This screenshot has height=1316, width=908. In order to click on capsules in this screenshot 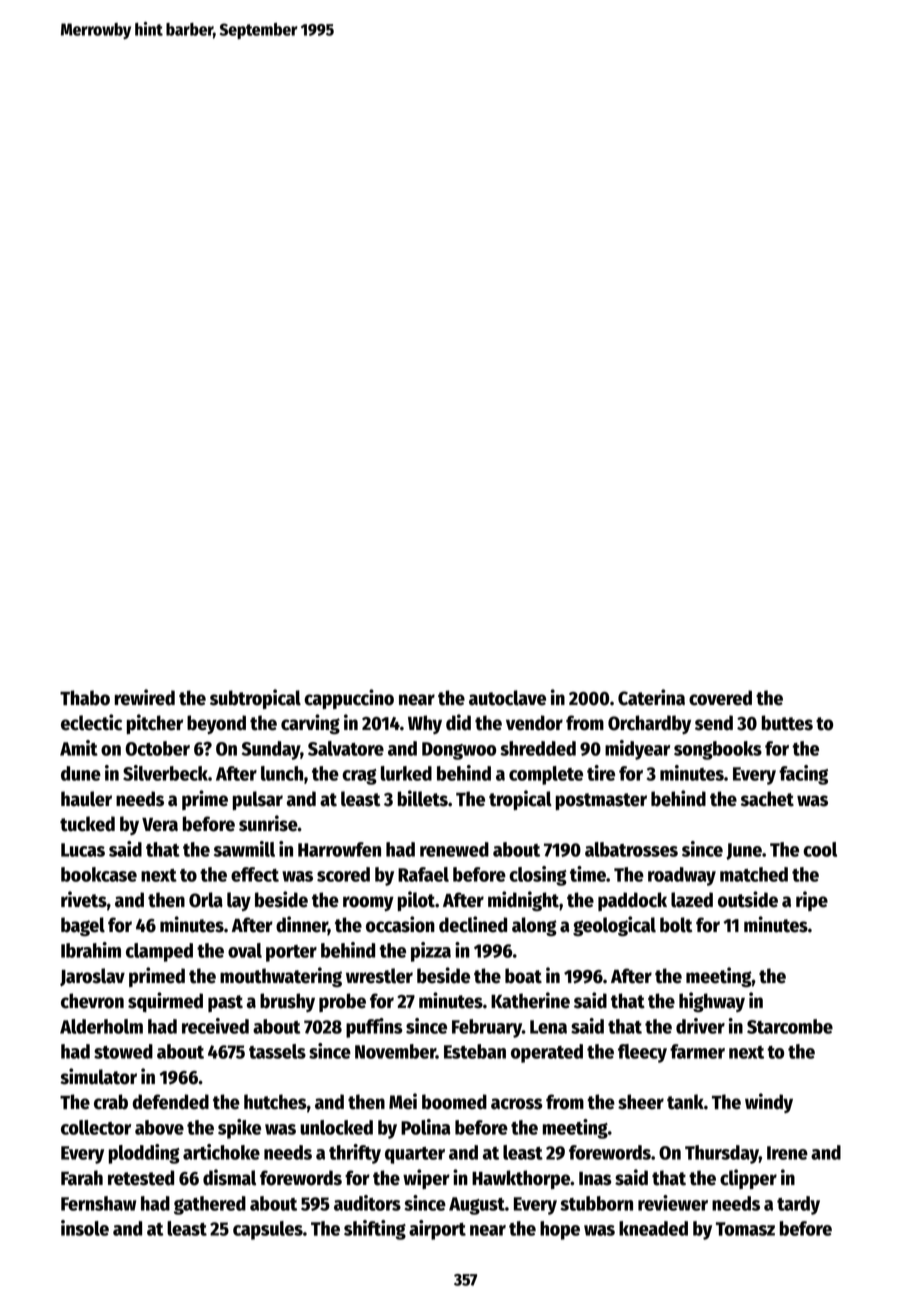, I will do `click(268, 1230)`.
